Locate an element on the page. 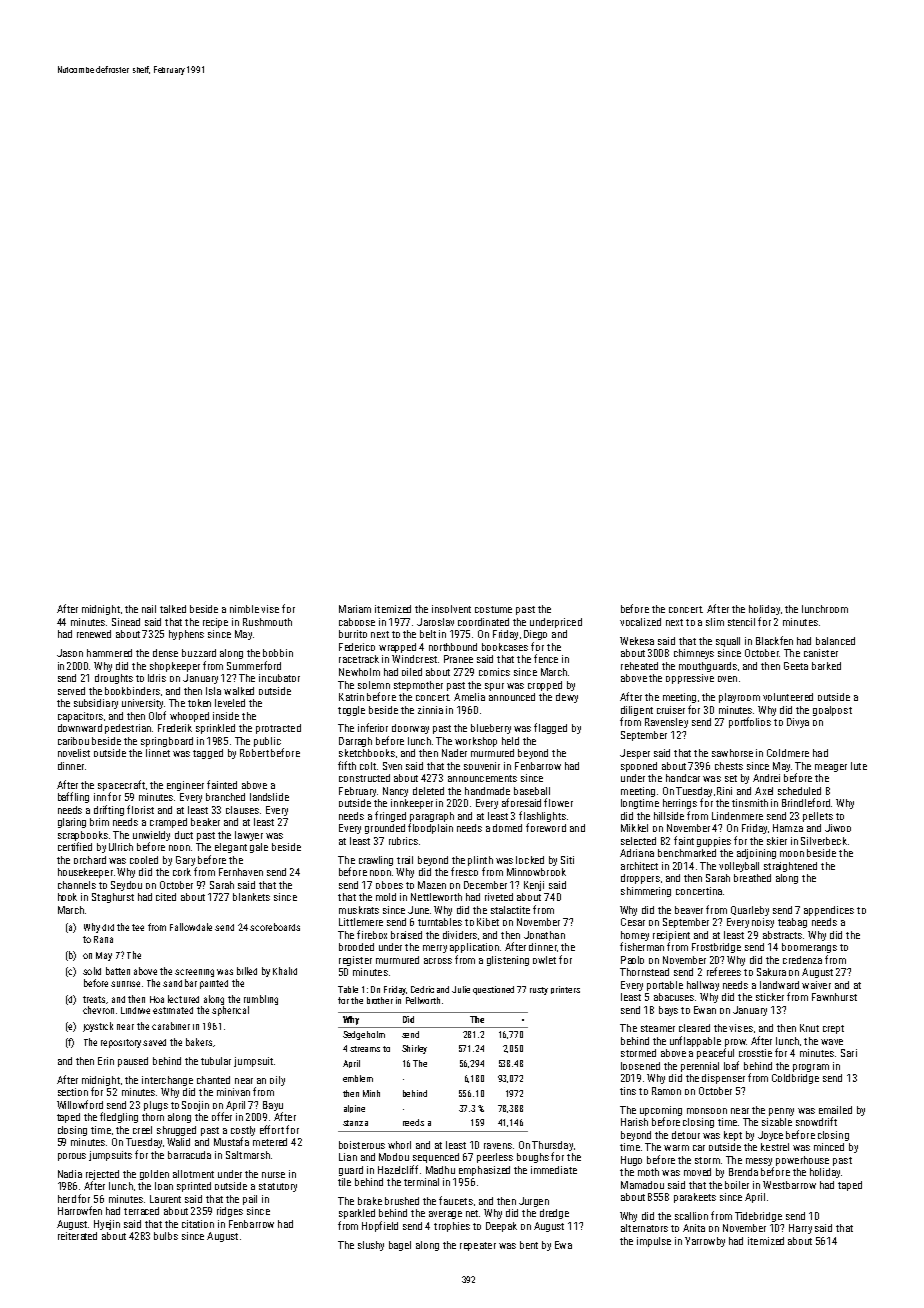  bulbs is located at coordinates (166, 1236).
